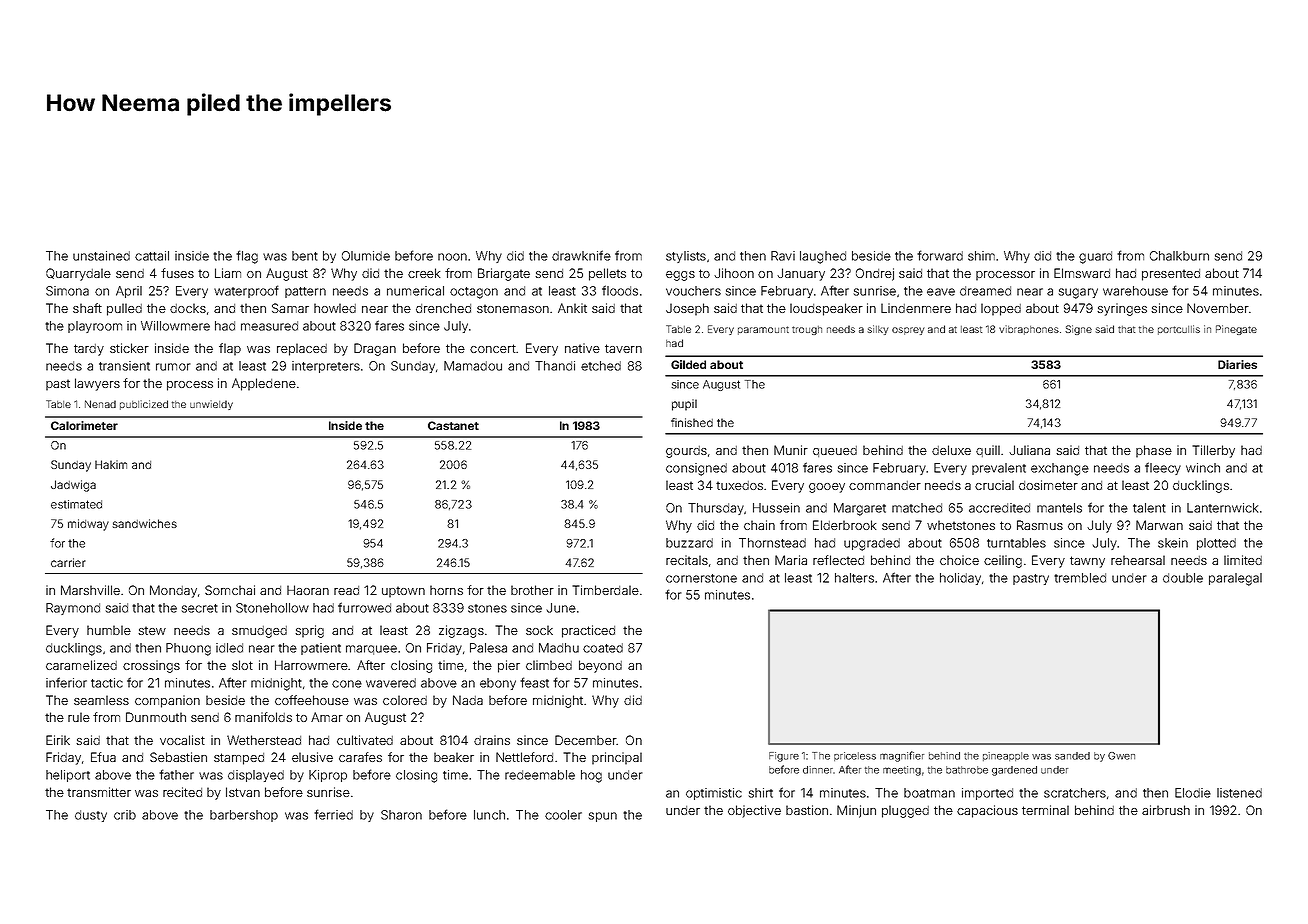 This page has height=924, width=1308. Describe the element at coordinates (365, 740) in the page. I see `cultivated` at that location.
